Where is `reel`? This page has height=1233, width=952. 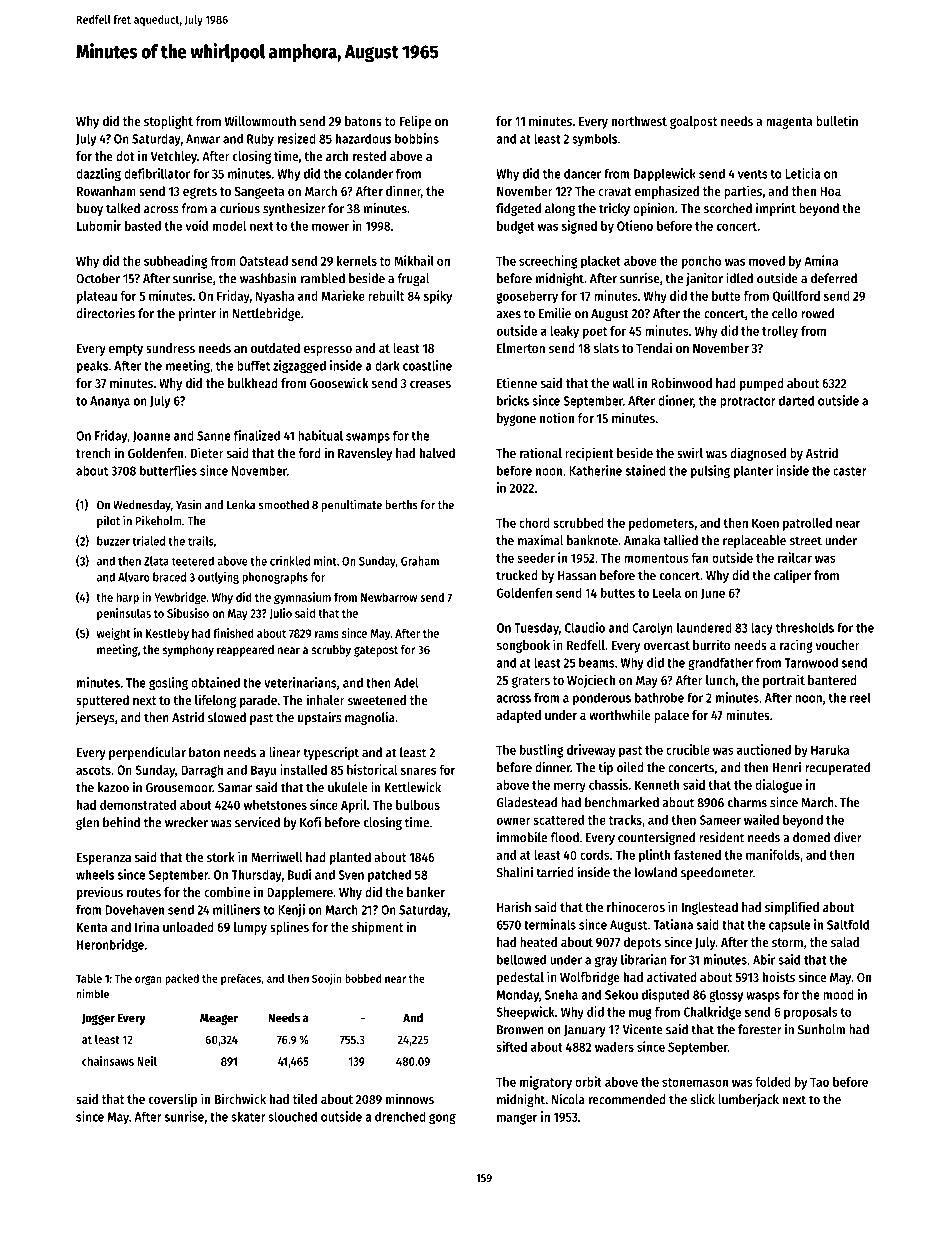 reel is located at coordinates (860, 697).
